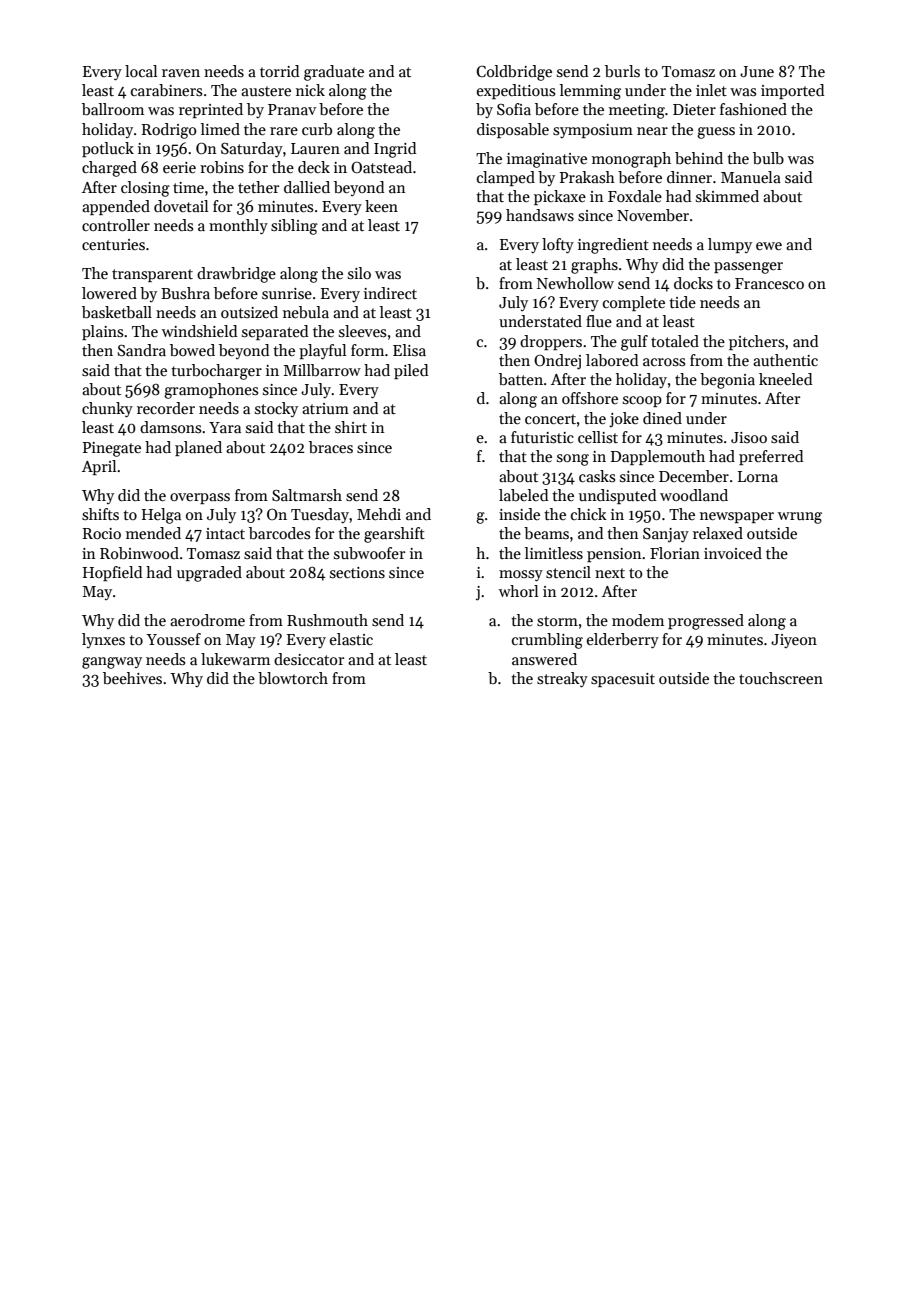 The height and width of the image is (1316, 908). What do you see at coordinates (514, 109) in the image?
I see `Sofia` at bounding box center [514, 109].
